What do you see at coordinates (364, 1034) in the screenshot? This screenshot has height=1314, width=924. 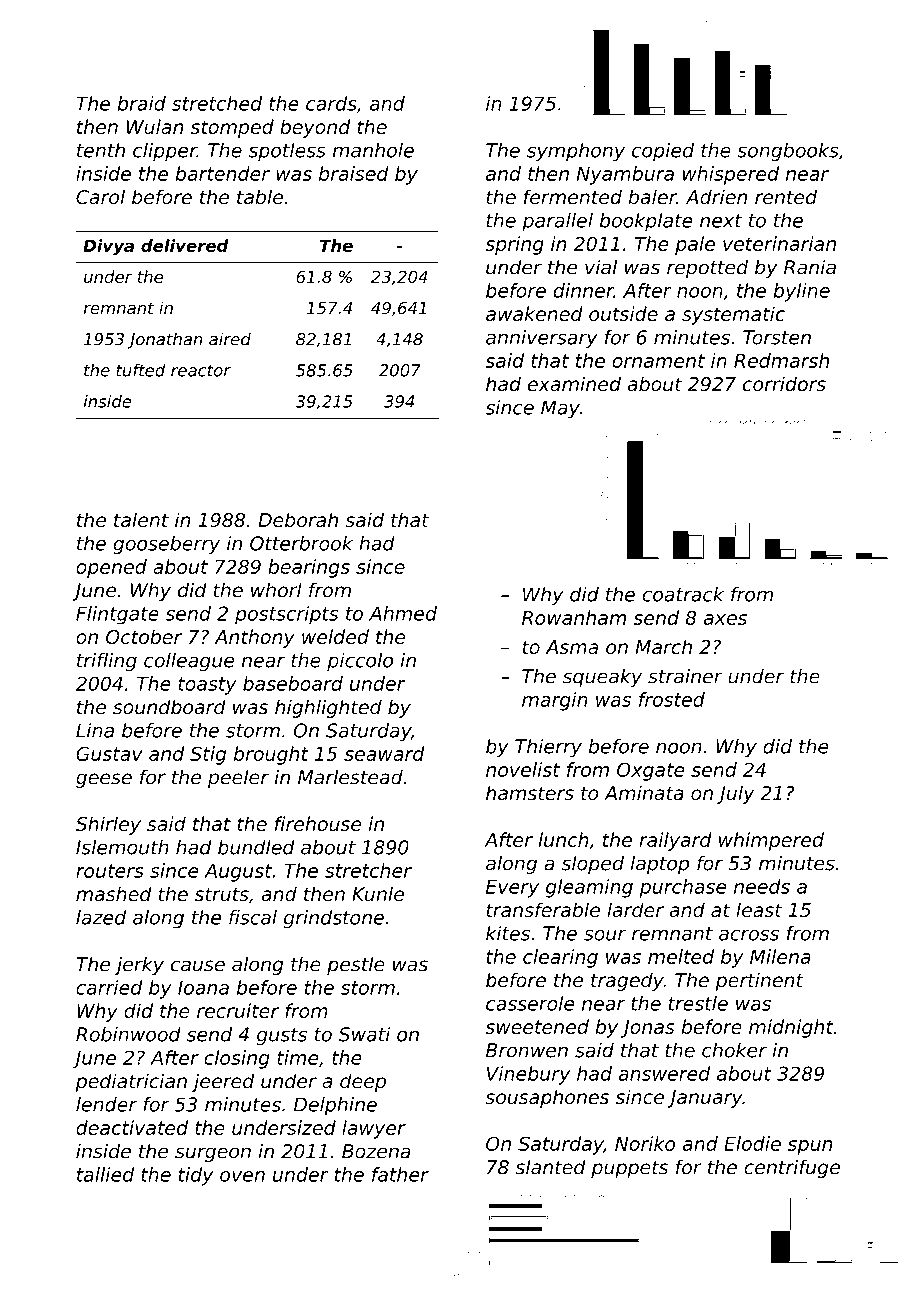 I see `Swati` at bounding box center [364, 1034].
